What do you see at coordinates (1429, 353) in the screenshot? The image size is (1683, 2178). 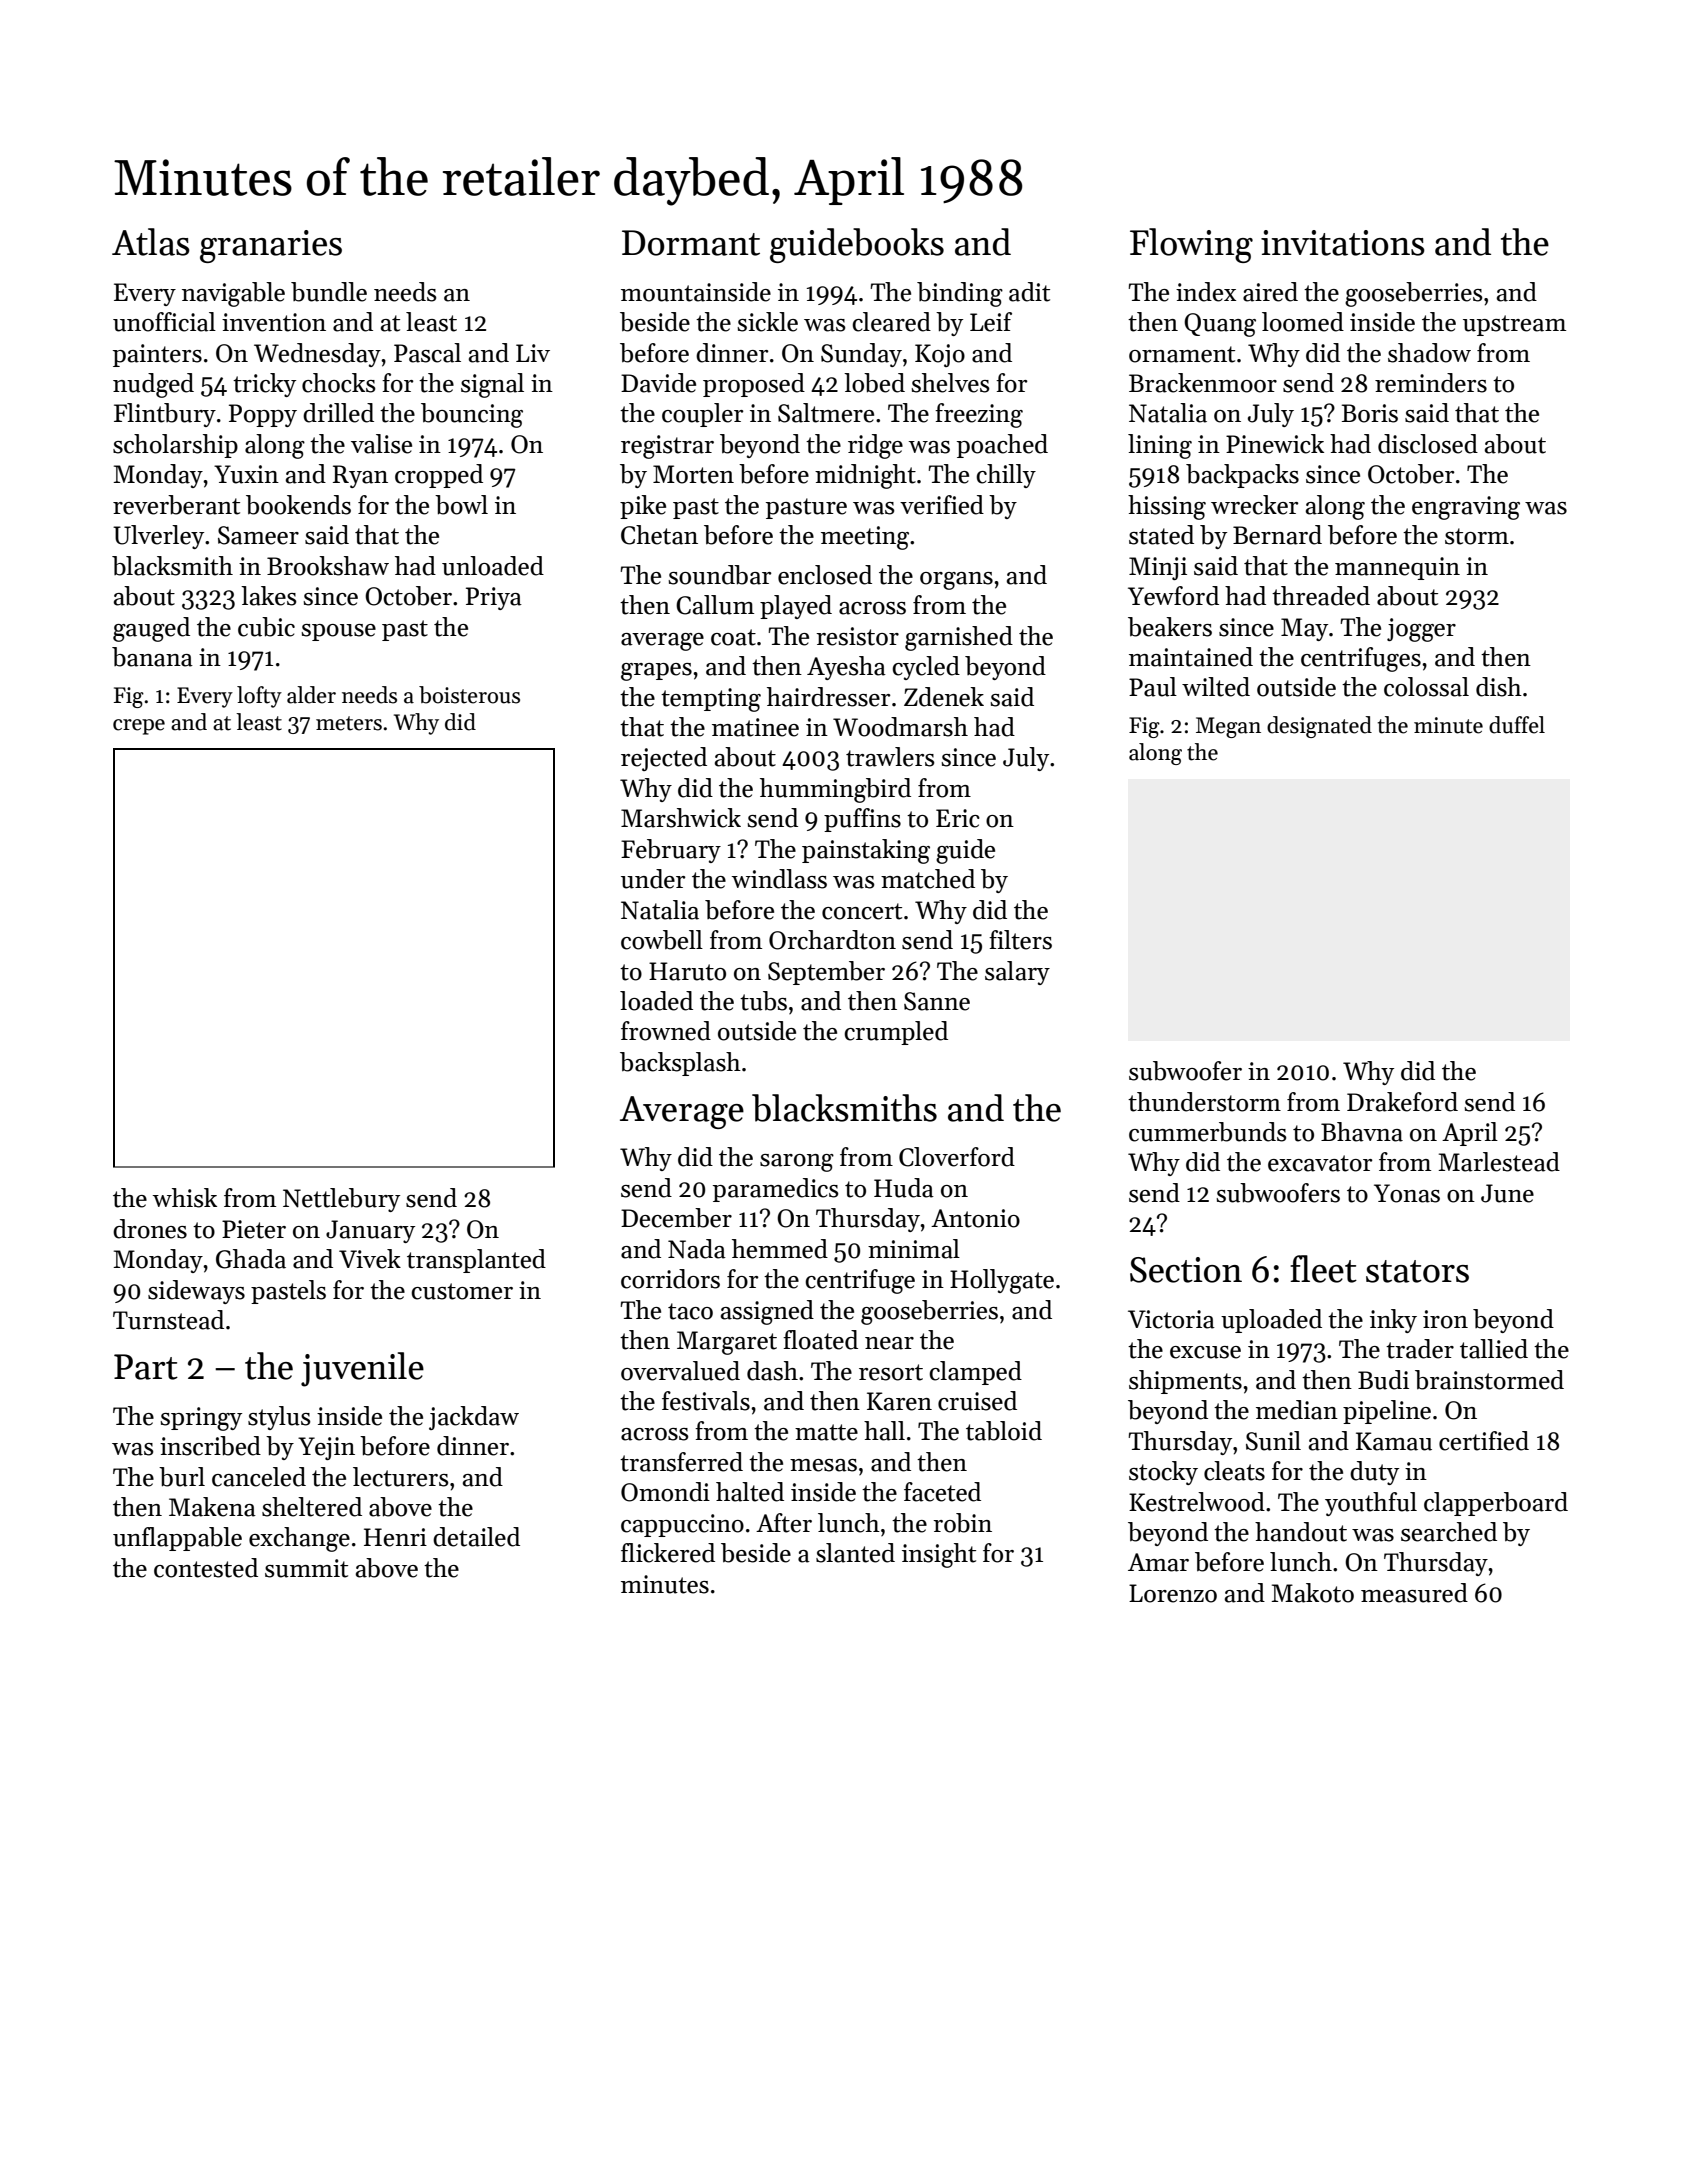 I see `shadow` at bounding box center [1429, 353].
